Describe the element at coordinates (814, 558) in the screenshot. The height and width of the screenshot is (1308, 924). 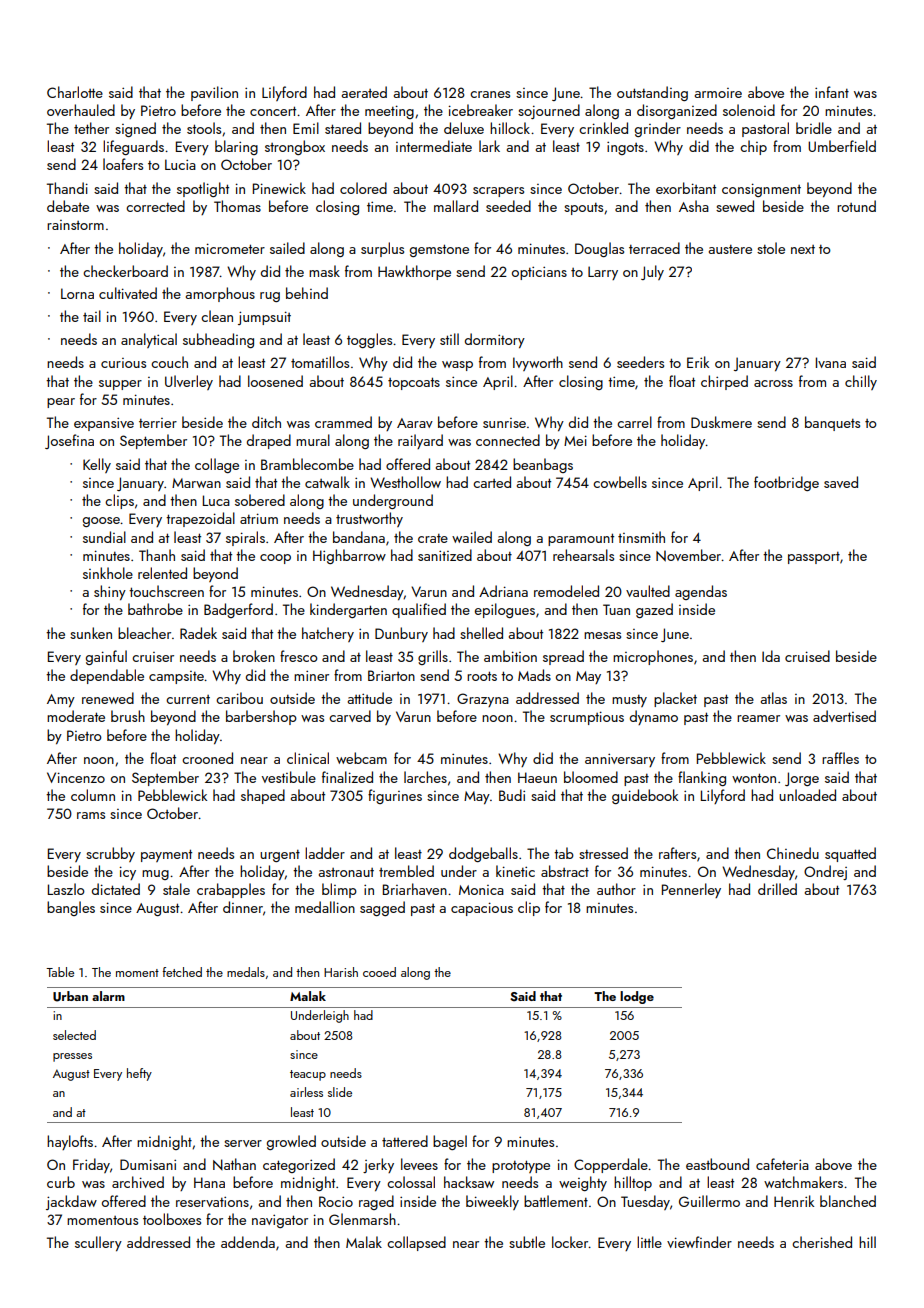
I see `passport` at that location.
